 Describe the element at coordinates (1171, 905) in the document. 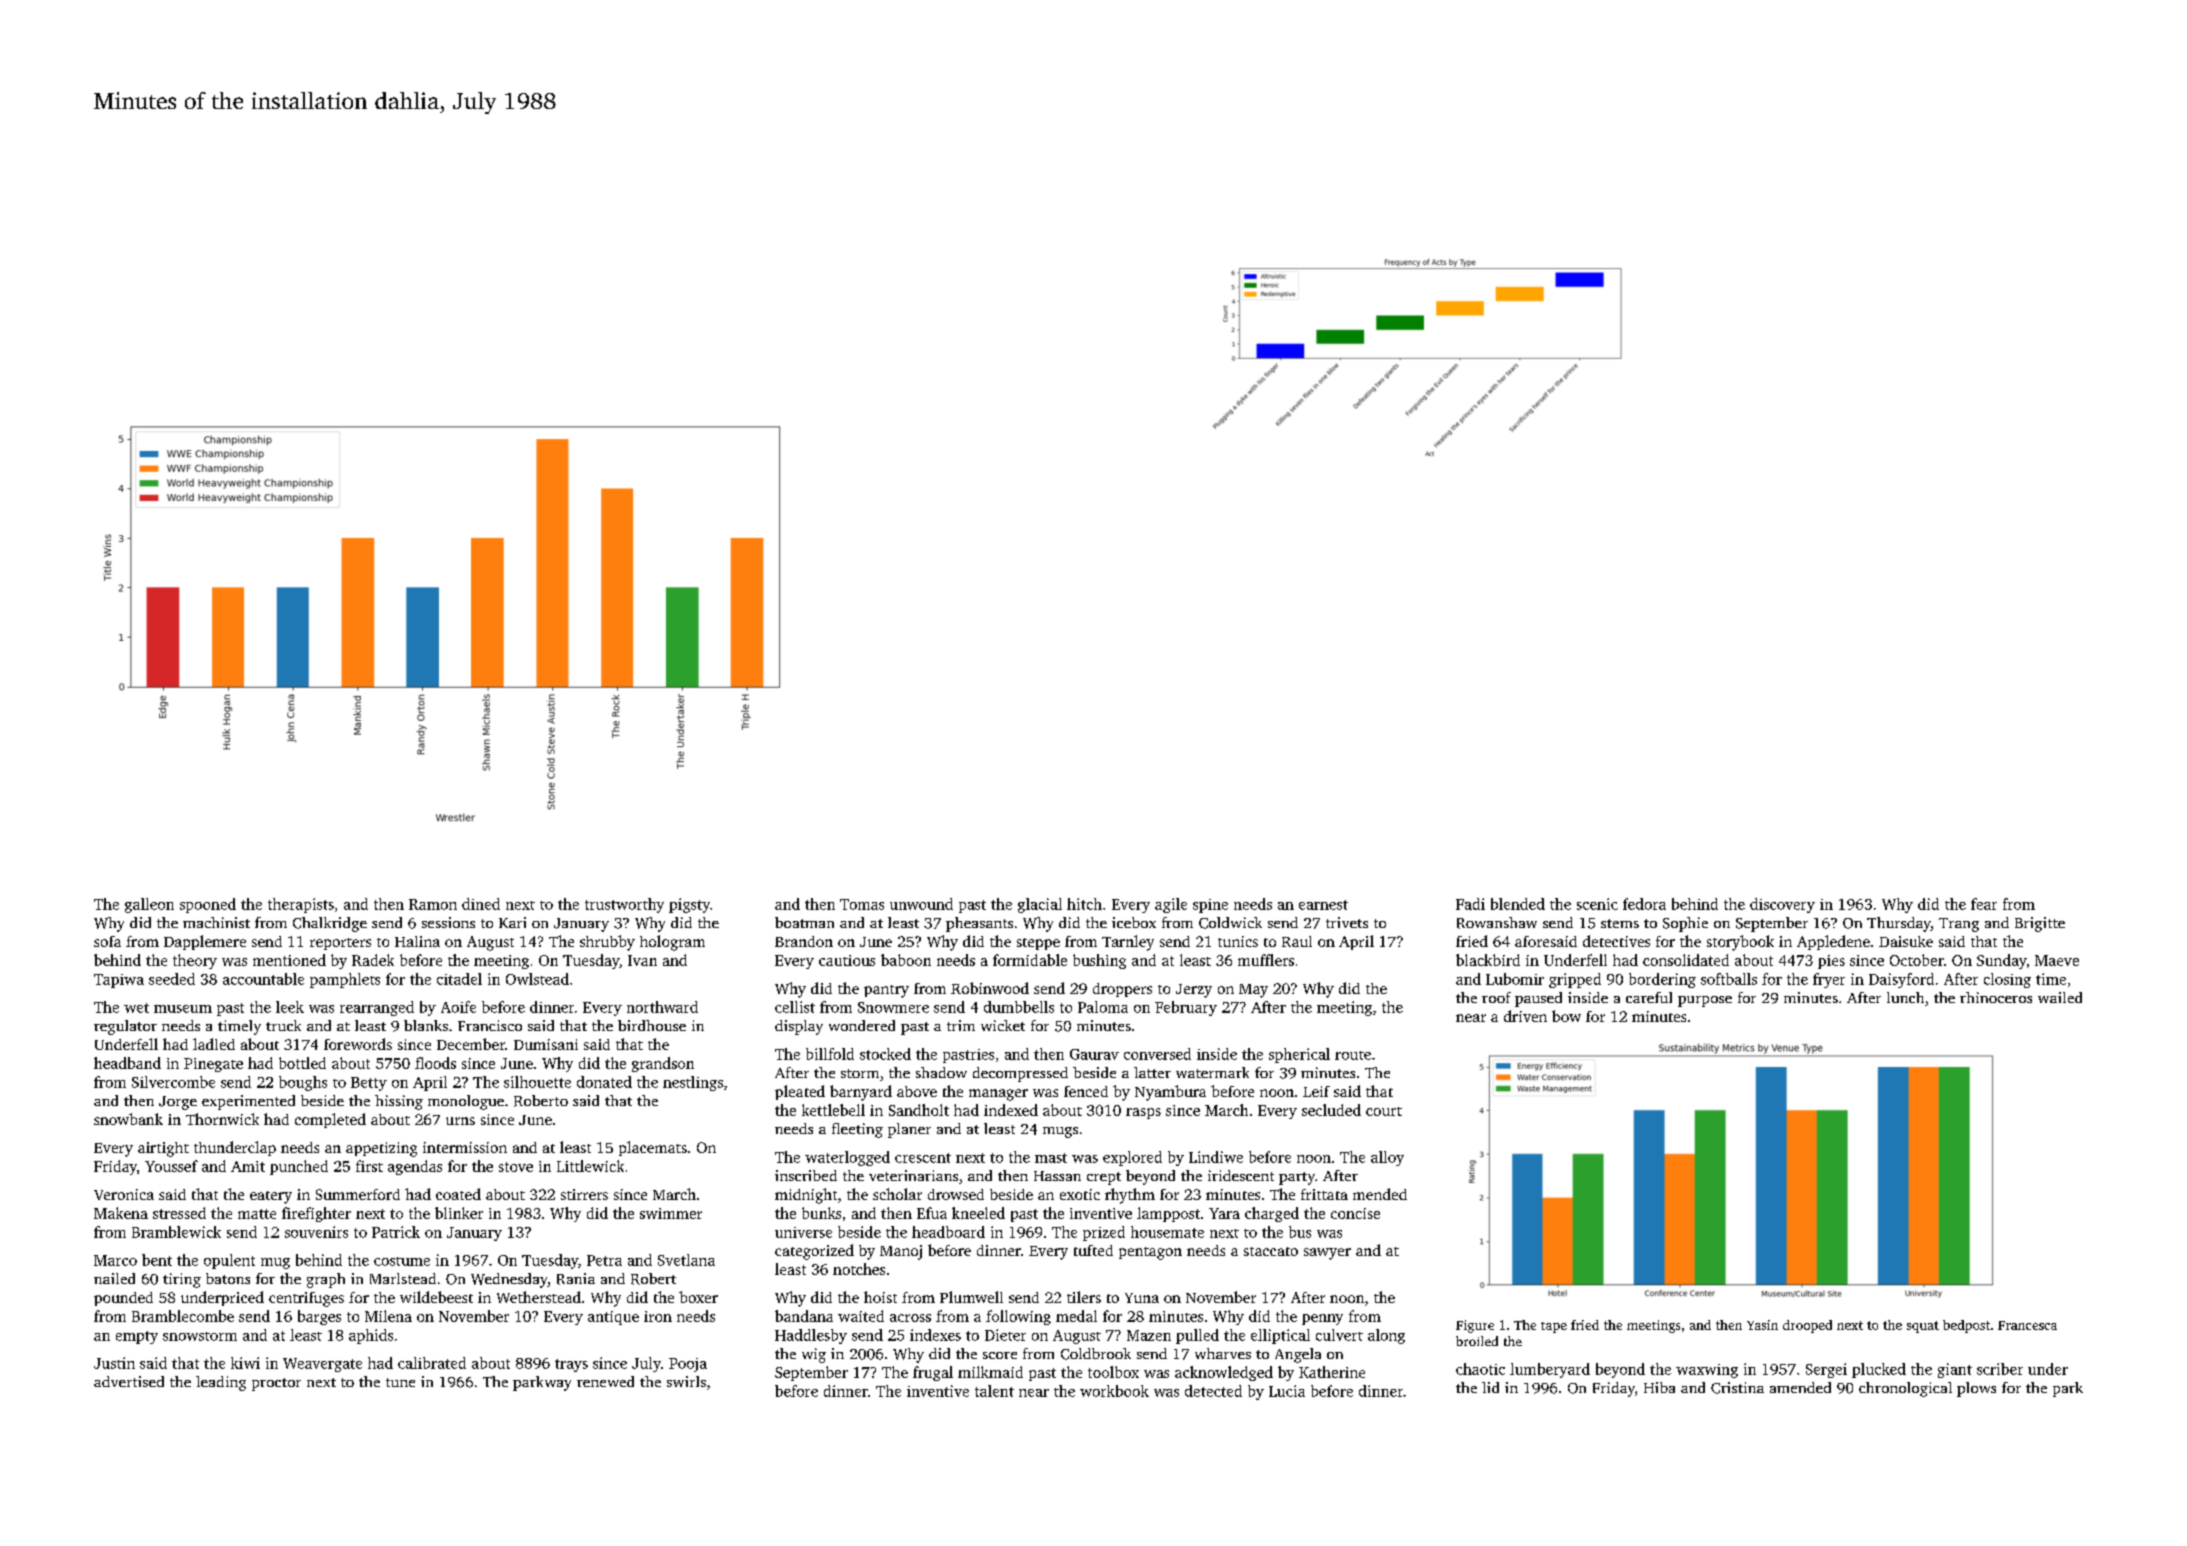

I see `agile` at that location.
